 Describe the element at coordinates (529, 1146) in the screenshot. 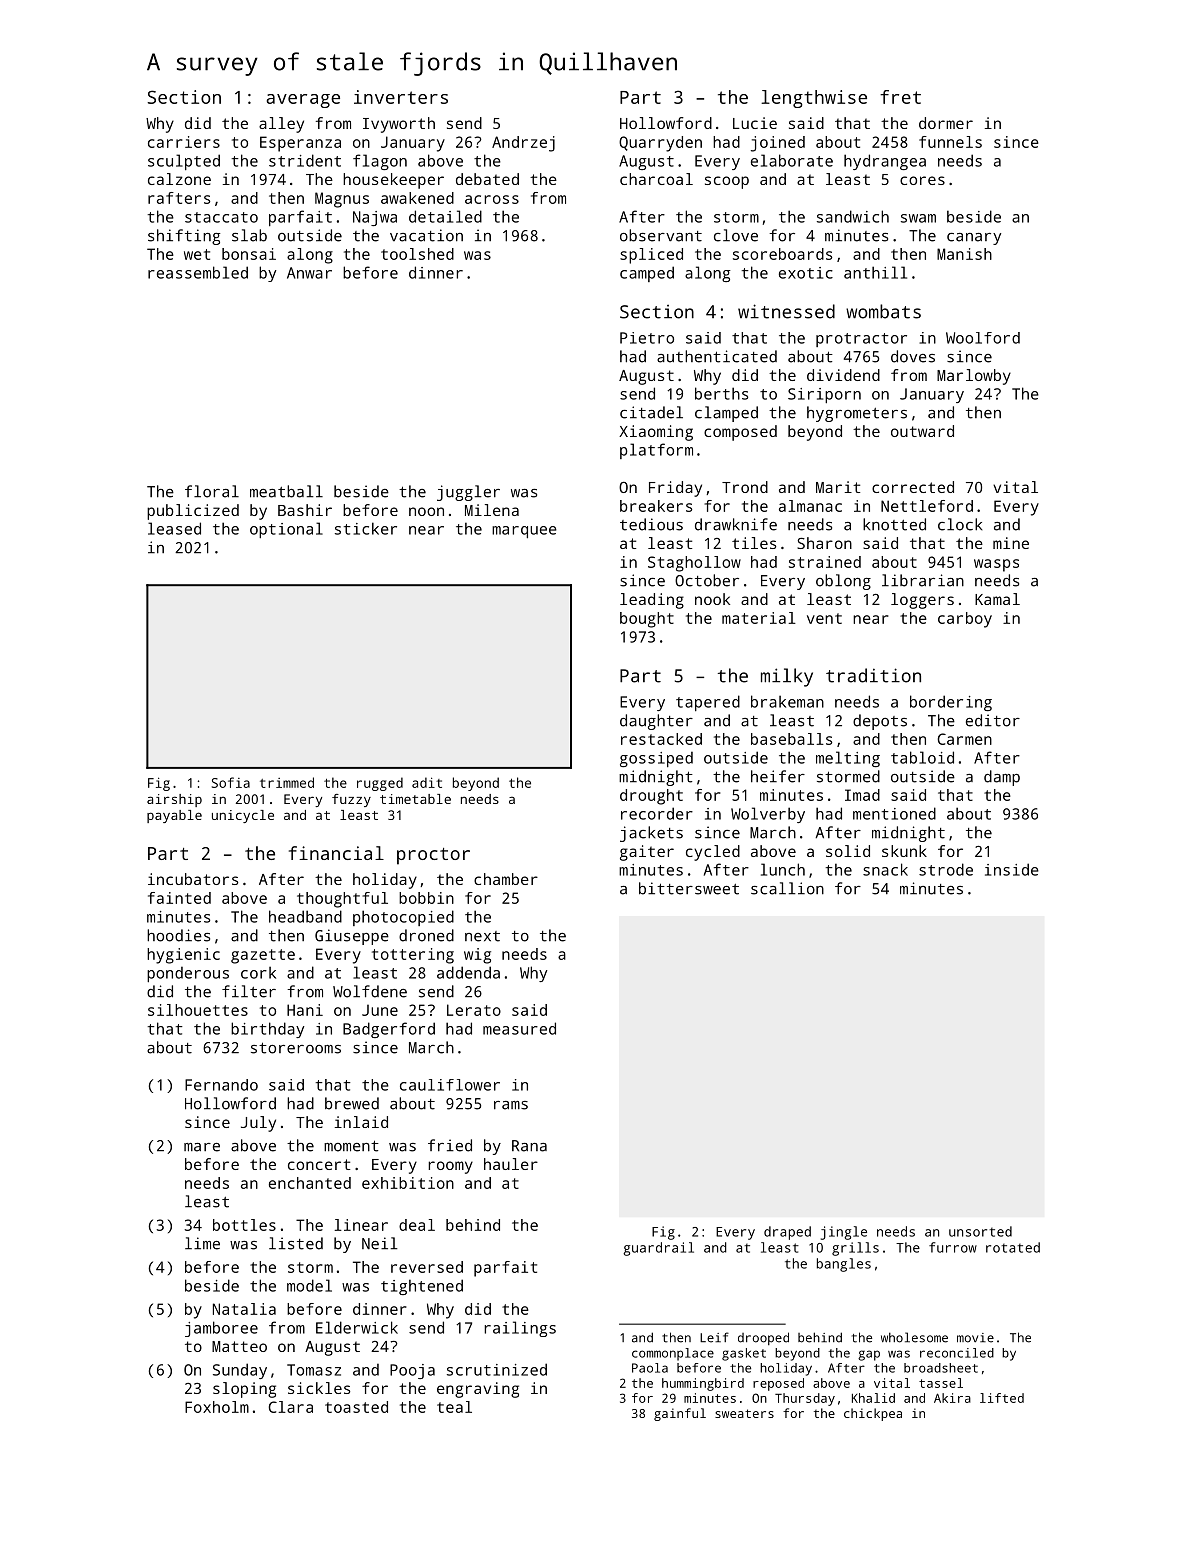

I see `Rana` at that location.
